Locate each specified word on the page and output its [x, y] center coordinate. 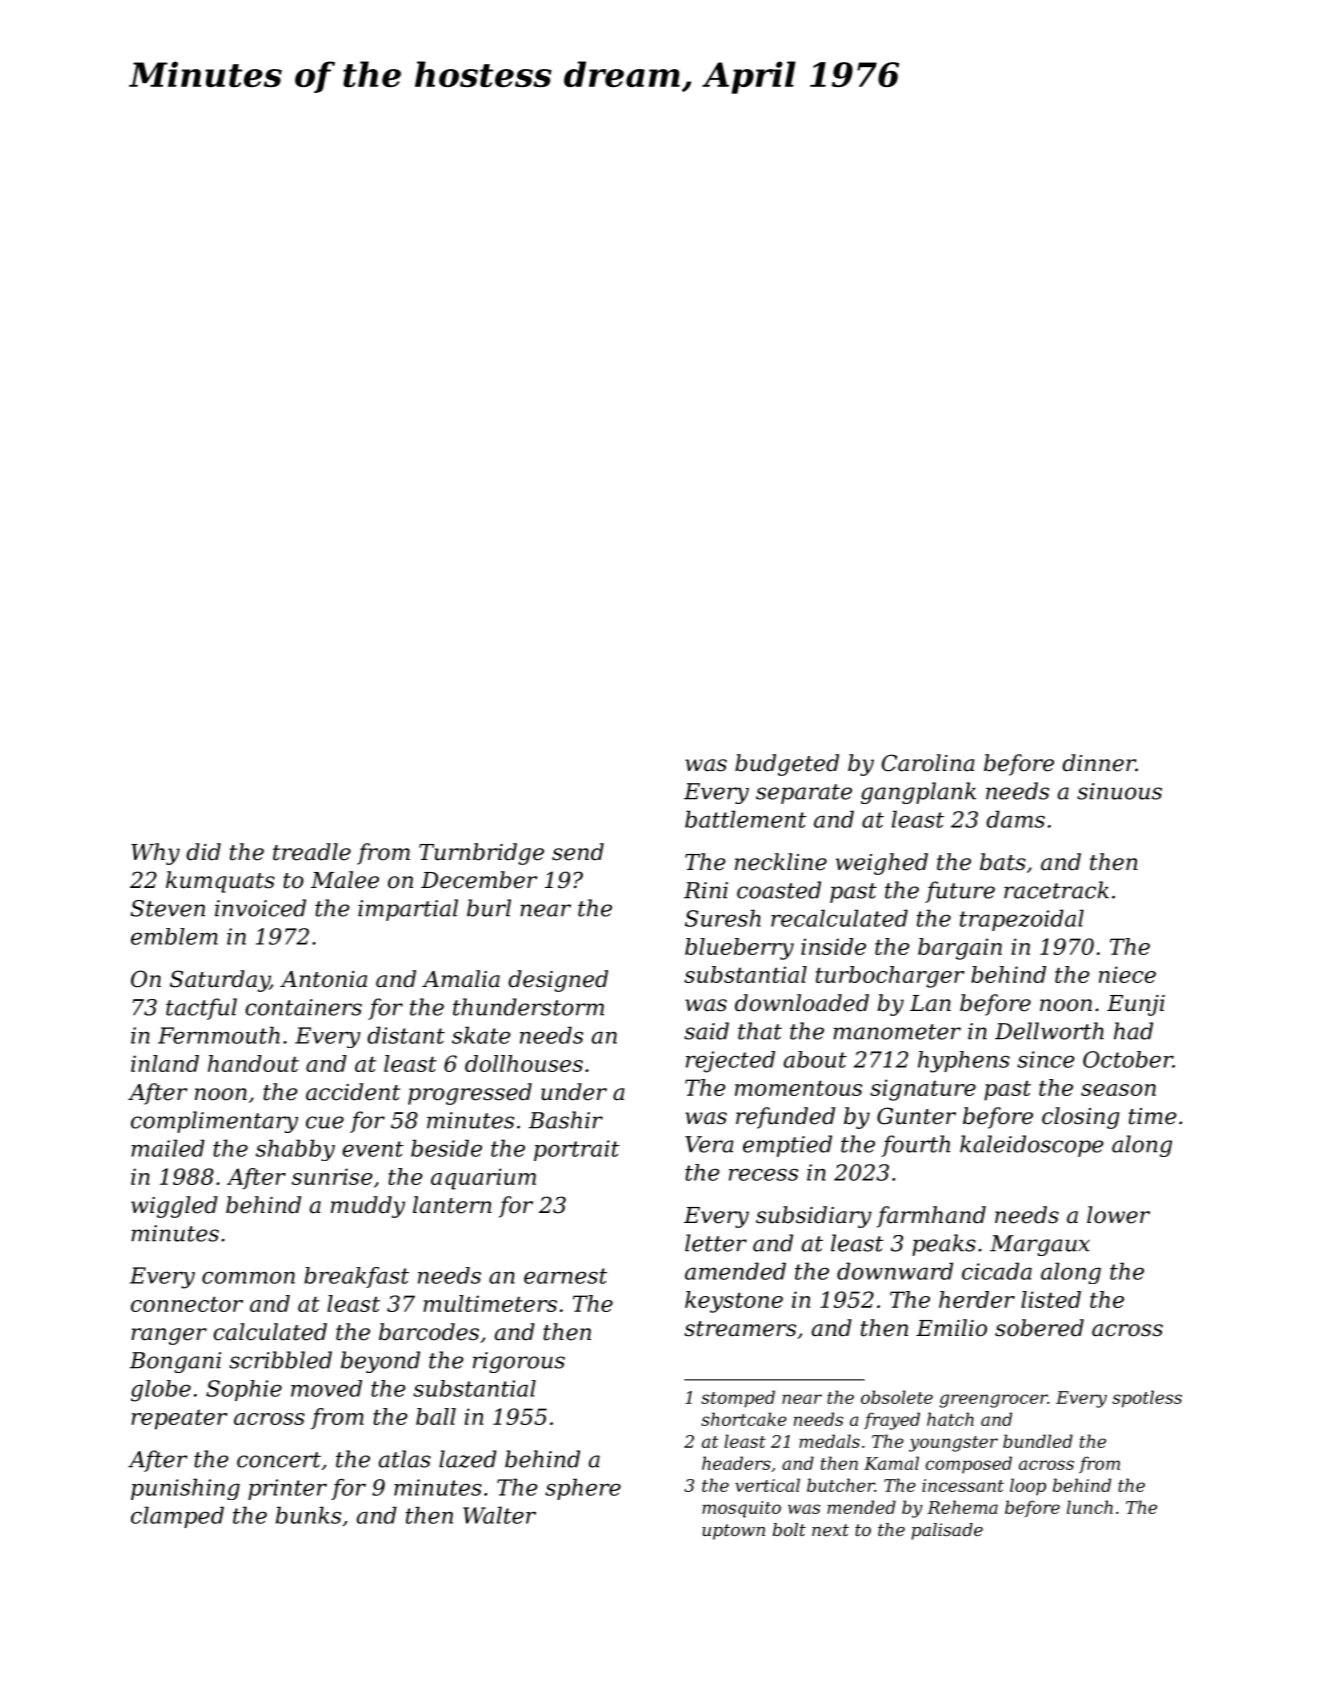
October [1128, 1059]
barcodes [429, 1332]
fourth [916, 1146]
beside [446, 1148]
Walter [499, 1515]
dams [1015, 819]
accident [353, 1092]
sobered [1039, 1328]
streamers [740, 1329]
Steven [168, 908]
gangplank [918, 793]
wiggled [174, 1207]
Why [155, 854]
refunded [785, 1118]
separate [804, 794]
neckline [781, 862]
